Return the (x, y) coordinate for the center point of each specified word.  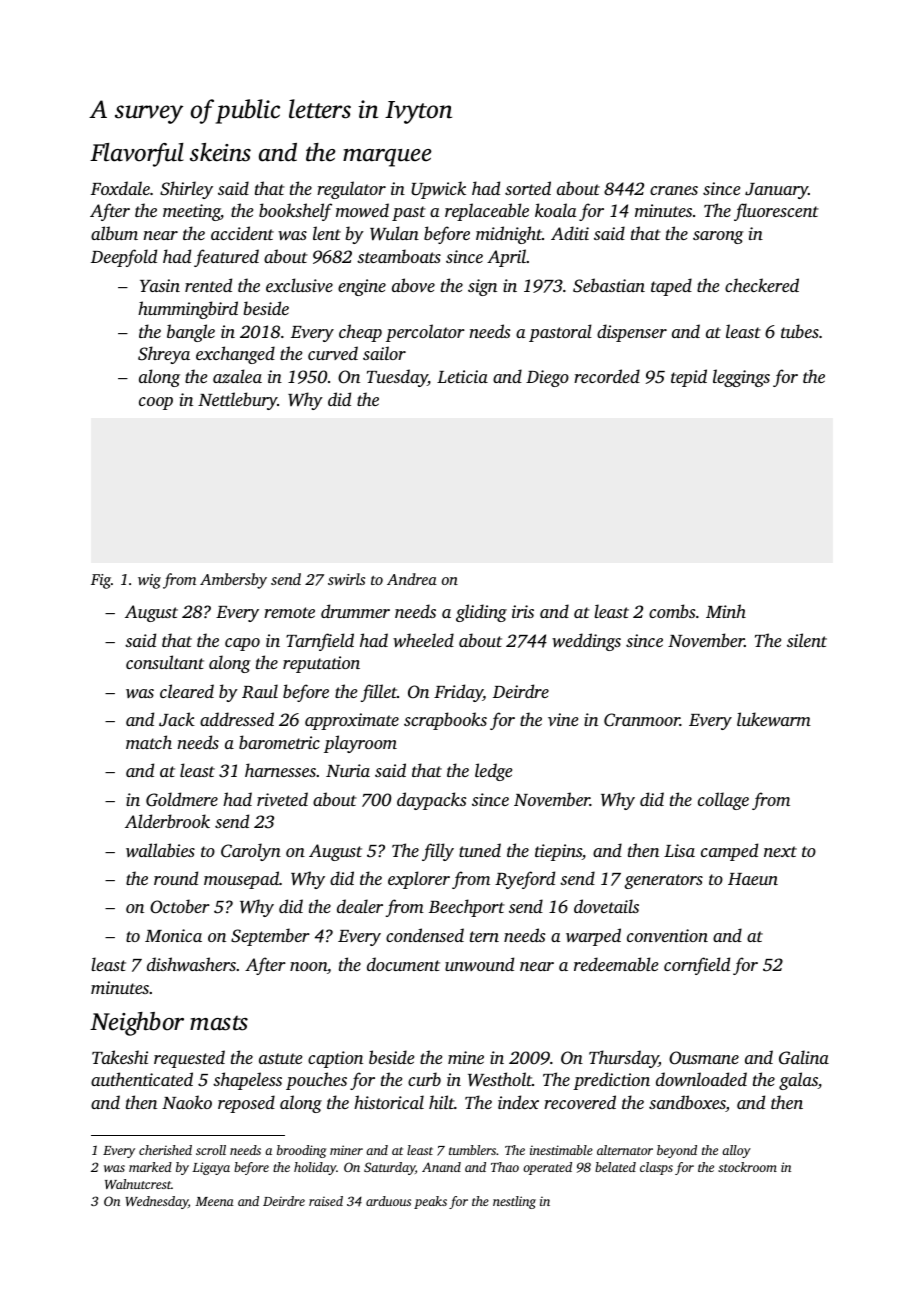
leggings (741, 378)
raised (326, 1201)
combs (672, 611)
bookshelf (295, 212)
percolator (425, 333)
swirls (346, 579)
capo (242, 644)
